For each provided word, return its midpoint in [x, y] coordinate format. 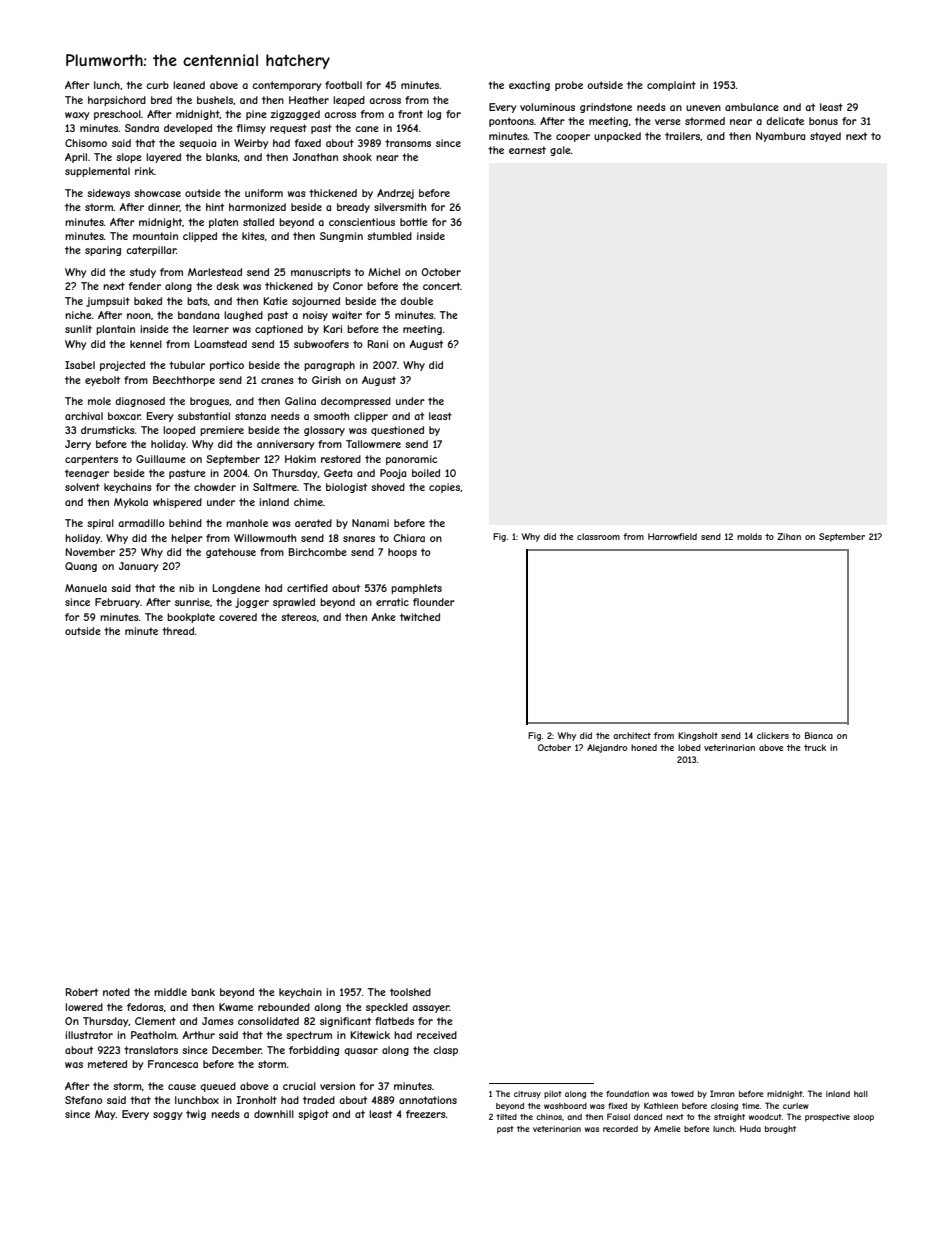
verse [668, 122]
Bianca [819, 735]
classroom [598, 536]
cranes [277, 381]
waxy [77, 116]
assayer [430, 1009]
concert [441, 286]
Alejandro [607, 748]
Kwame [236, 1007]
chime [308, 502]
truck [815, 747]
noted [116, 992]
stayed [825, 137]
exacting [529, 86]
